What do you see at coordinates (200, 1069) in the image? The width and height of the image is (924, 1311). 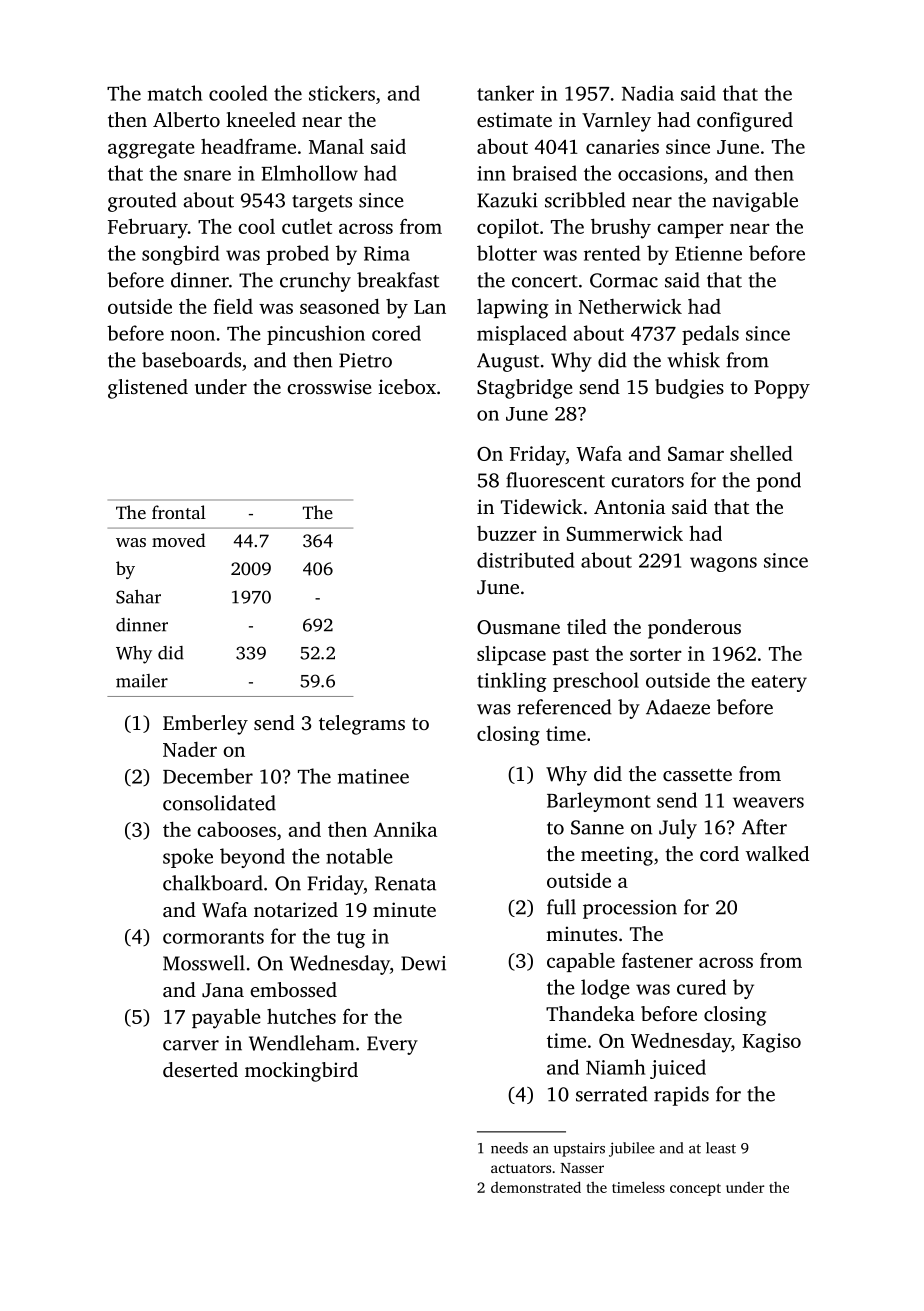 I see `deserted` at bounding box center [200, 1069].
